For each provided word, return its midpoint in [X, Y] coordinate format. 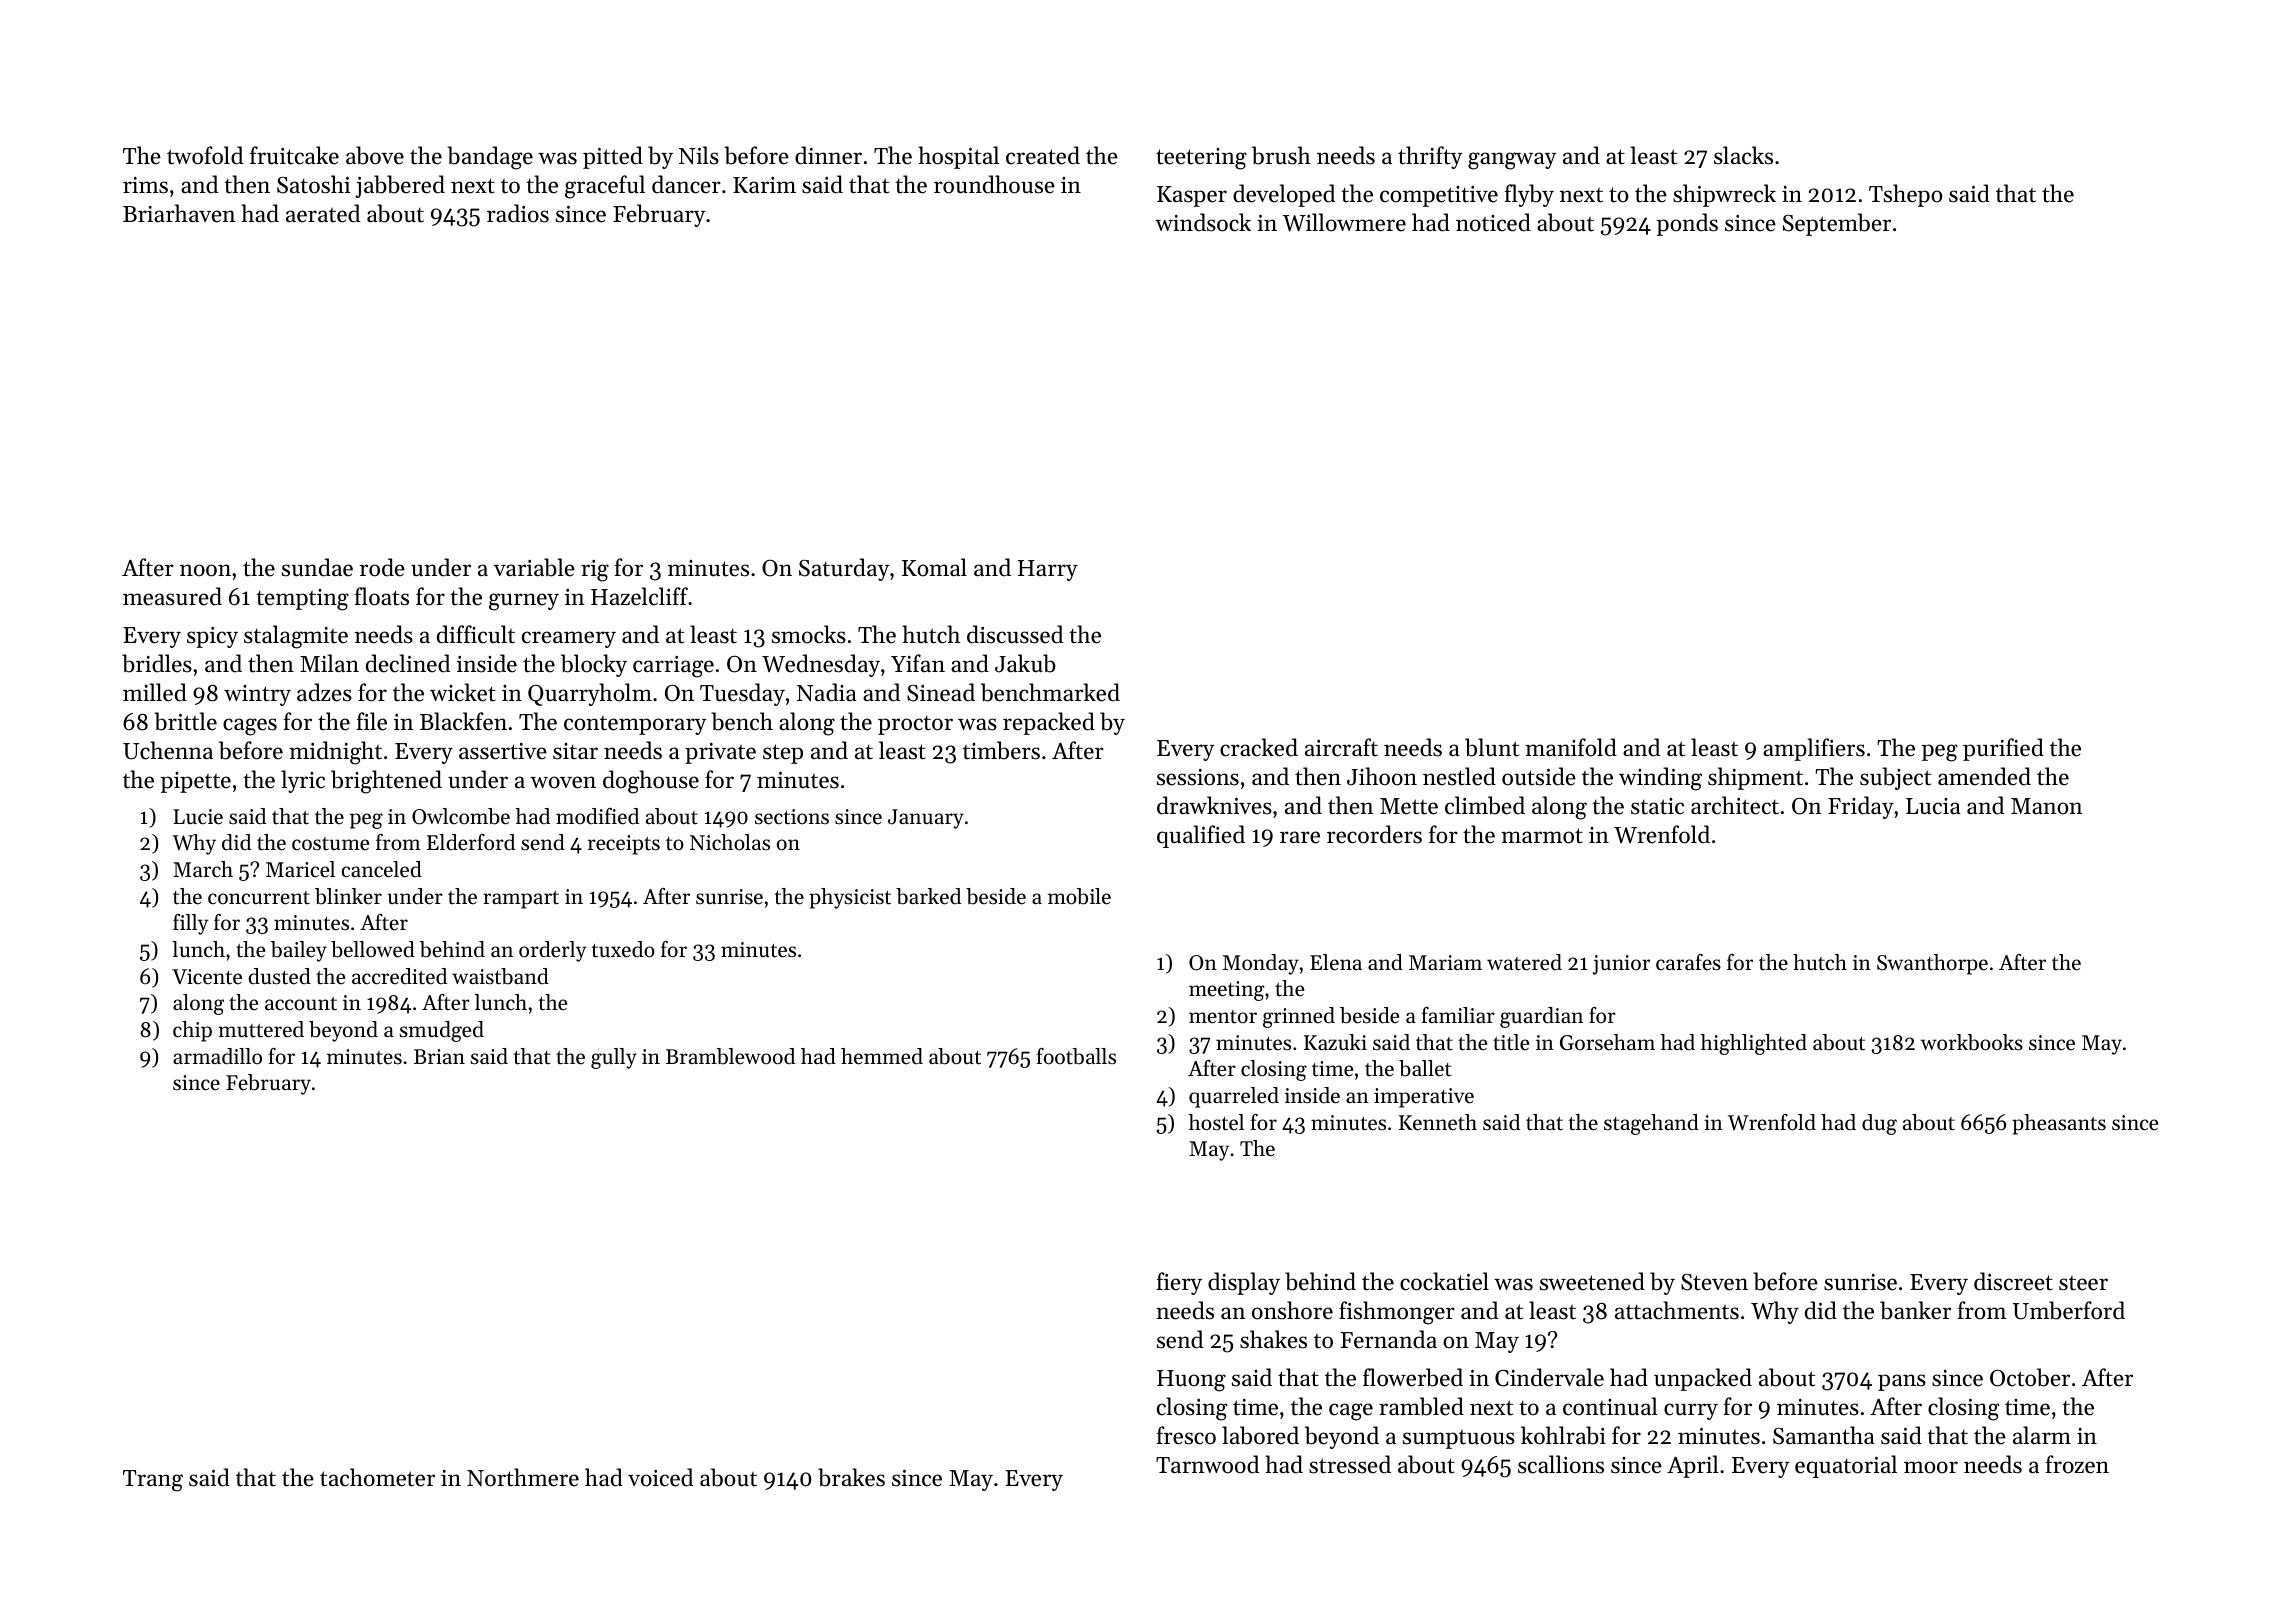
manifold [1571, 747]
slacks [1743, 155]
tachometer [377, 1477]
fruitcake [294, 155]
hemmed [882, 1056]
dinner [828, 155]
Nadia [827, 692]
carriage [673, 667]
